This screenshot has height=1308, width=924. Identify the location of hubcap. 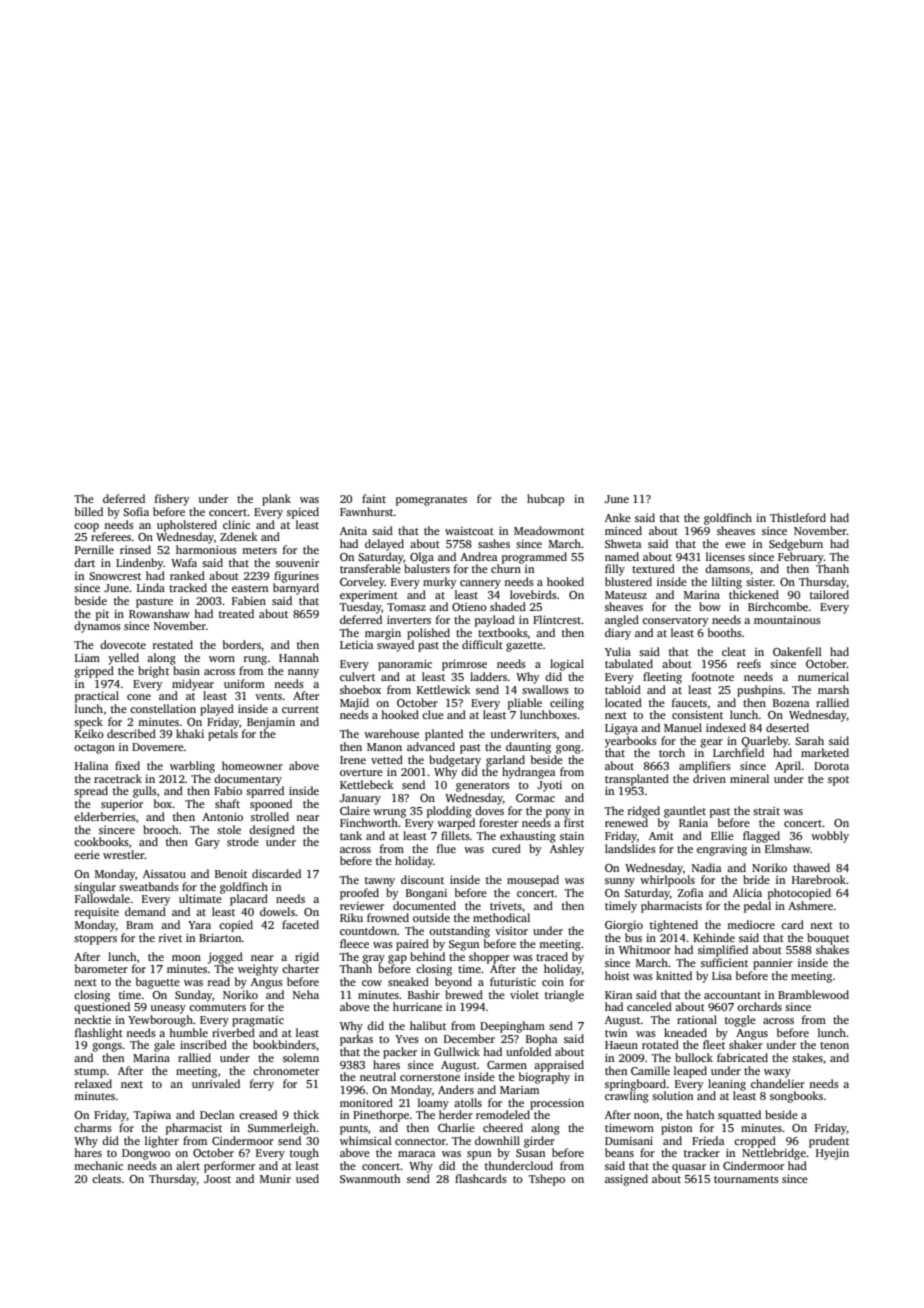
(545, 500).
